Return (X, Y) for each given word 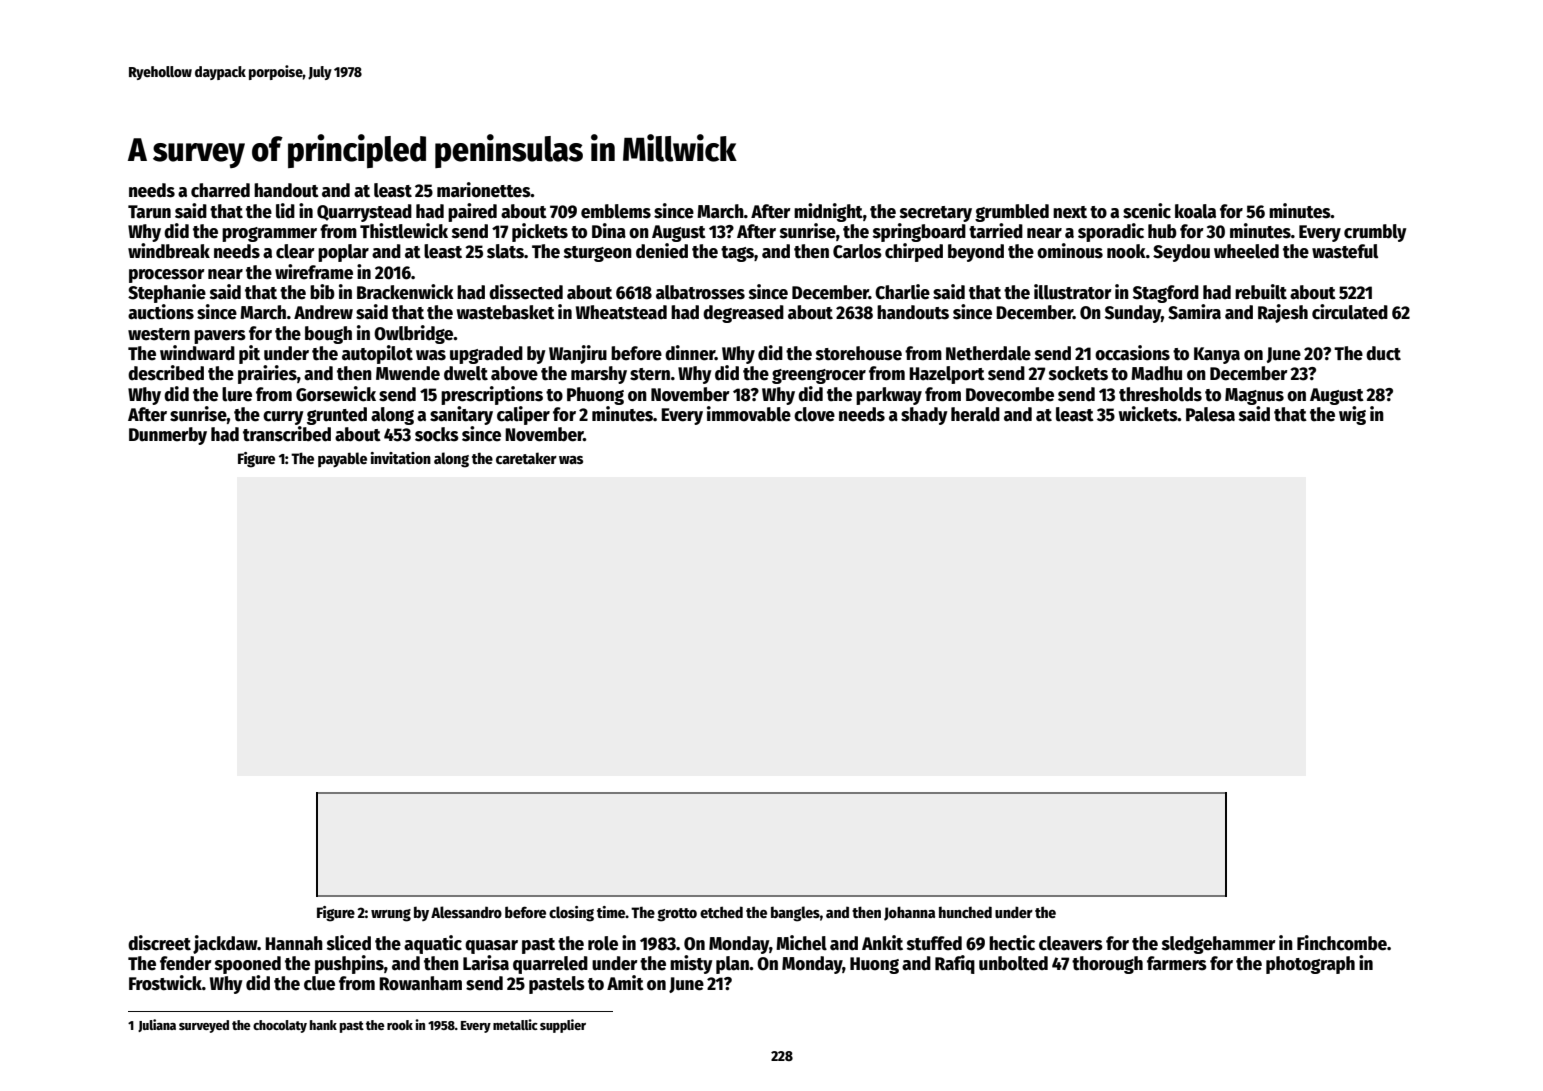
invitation (401, 458)
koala (1195, 211)
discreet (159, 943)
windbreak (169, 251)
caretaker (526, 458)
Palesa (1210, 414)
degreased (743, 314)
